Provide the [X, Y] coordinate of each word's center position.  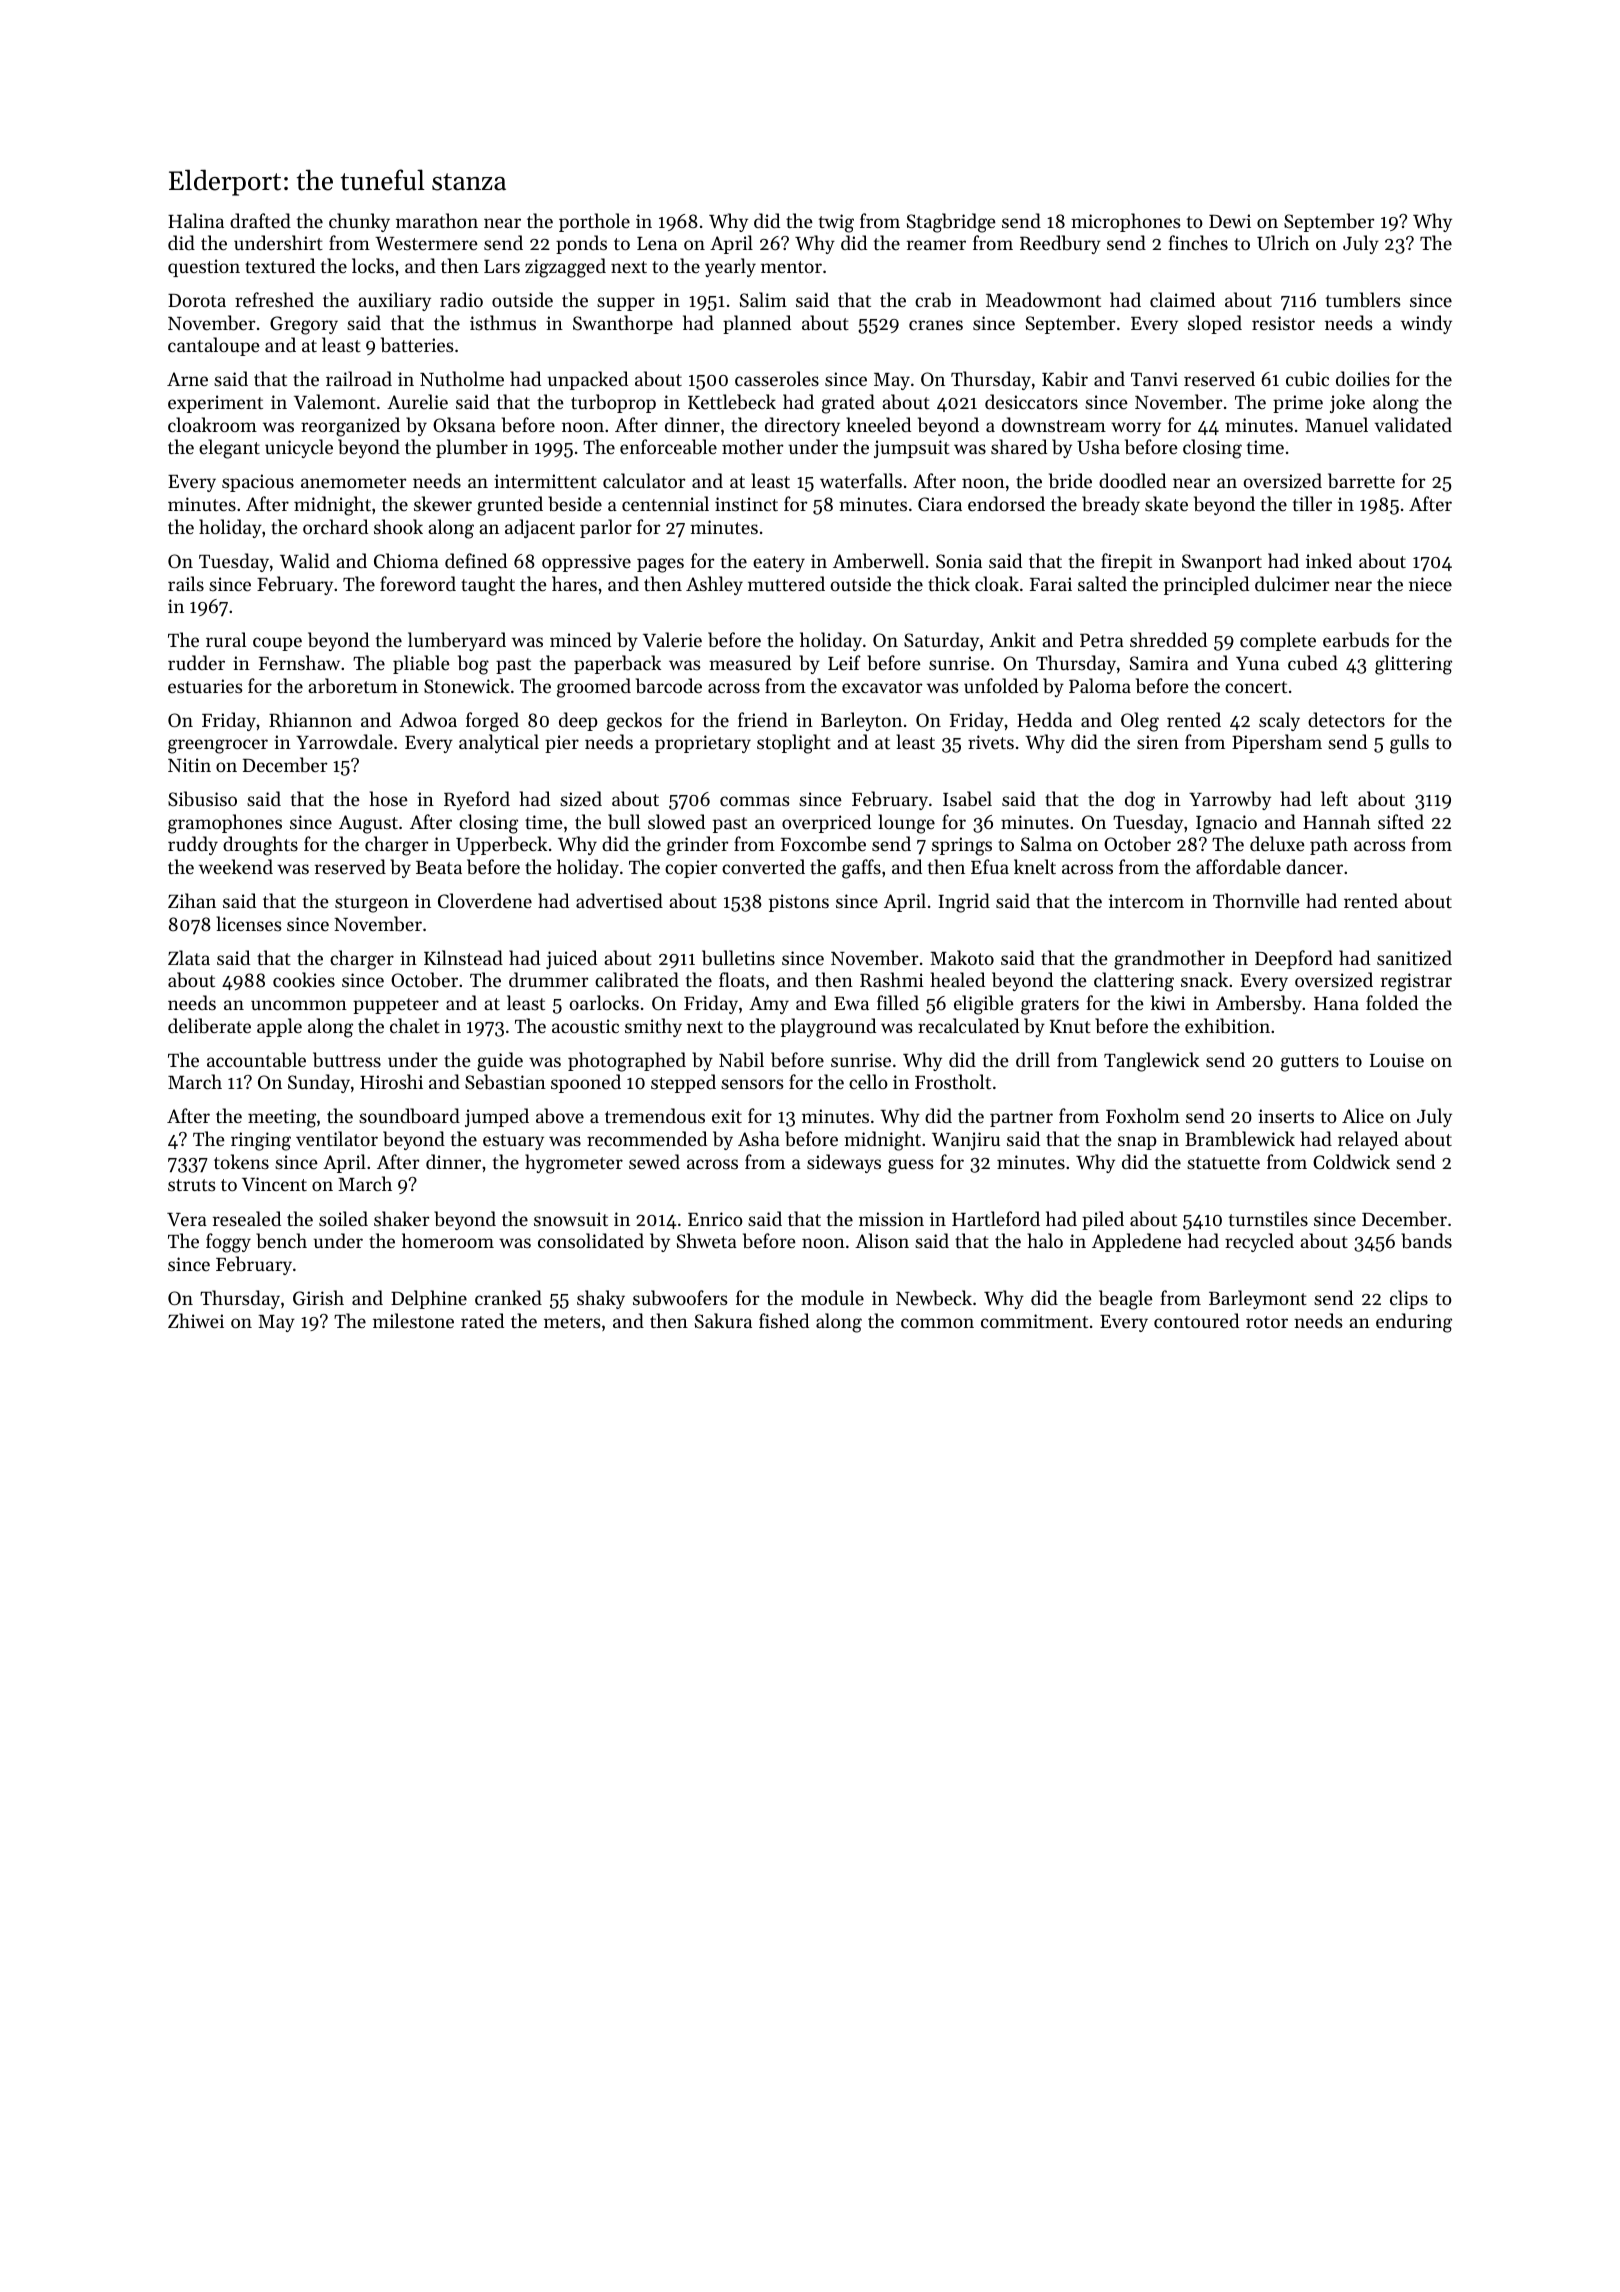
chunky [359, 222]
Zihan [192, 900]
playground [828, 1028]
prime [1298, 404]
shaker [402, 1218]
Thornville [1256, 900]
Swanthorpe [623, 324]
